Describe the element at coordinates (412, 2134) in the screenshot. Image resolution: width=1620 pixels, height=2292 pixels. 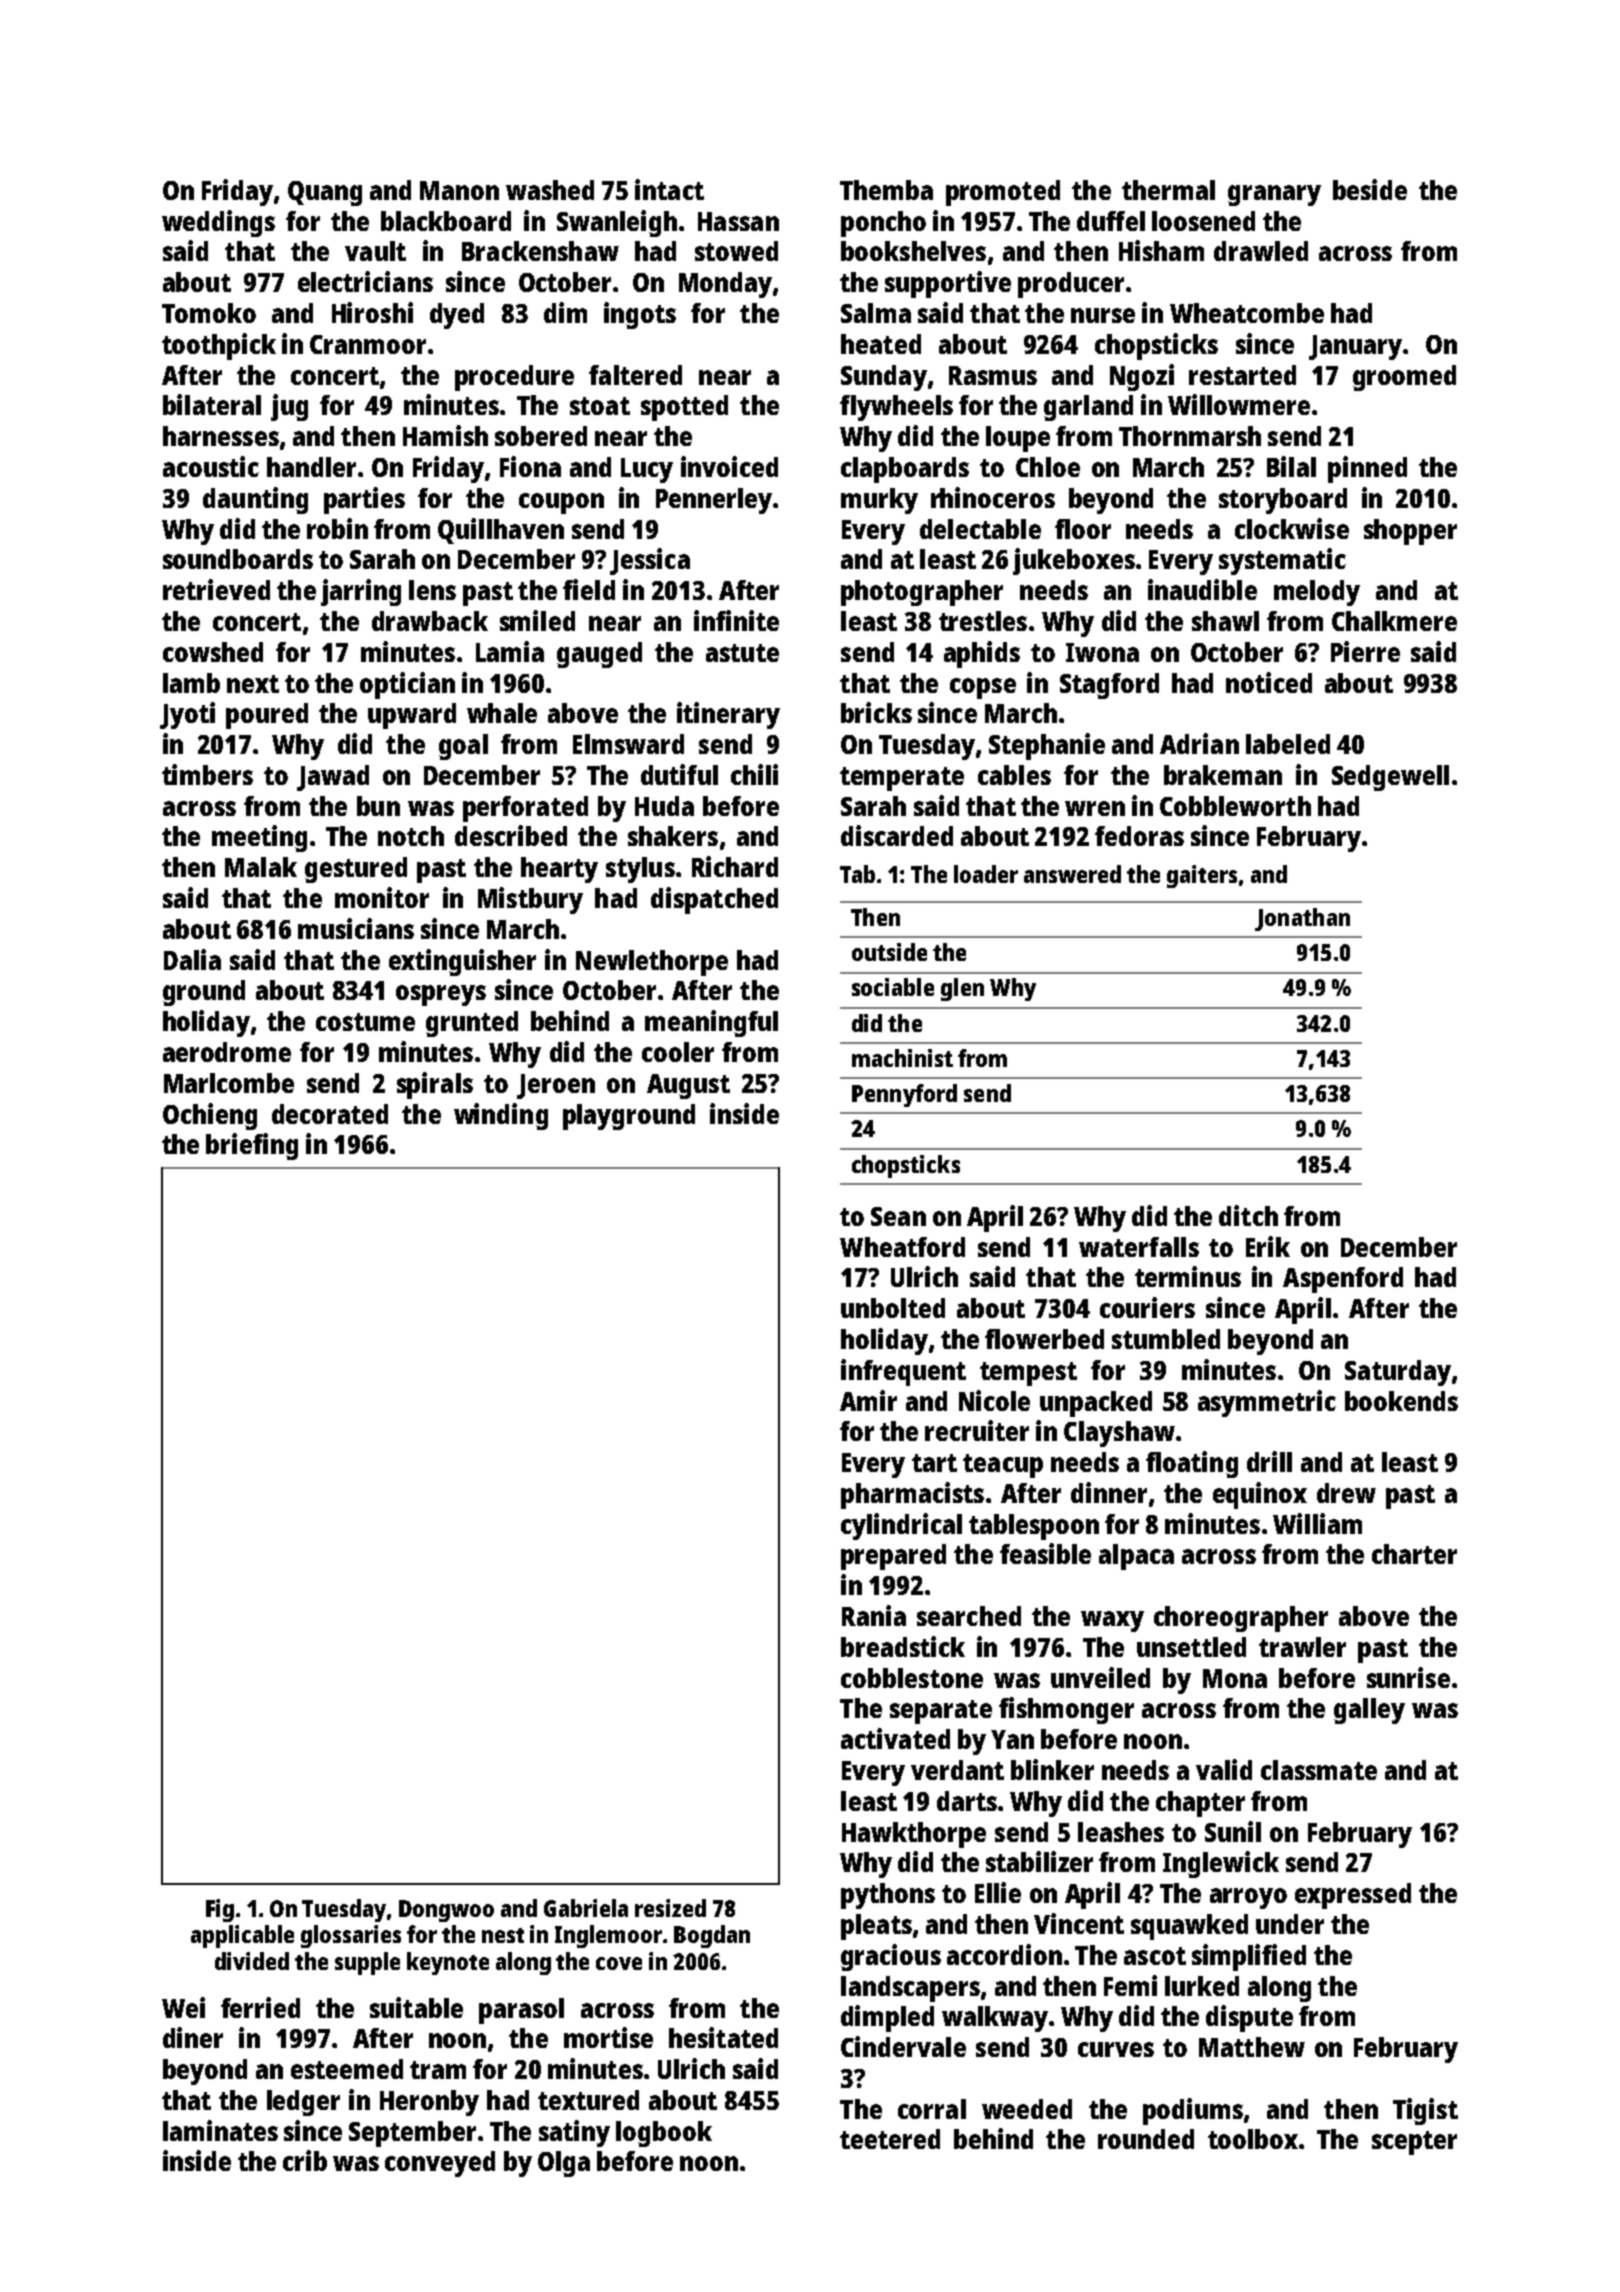
I see `September` at that location.
